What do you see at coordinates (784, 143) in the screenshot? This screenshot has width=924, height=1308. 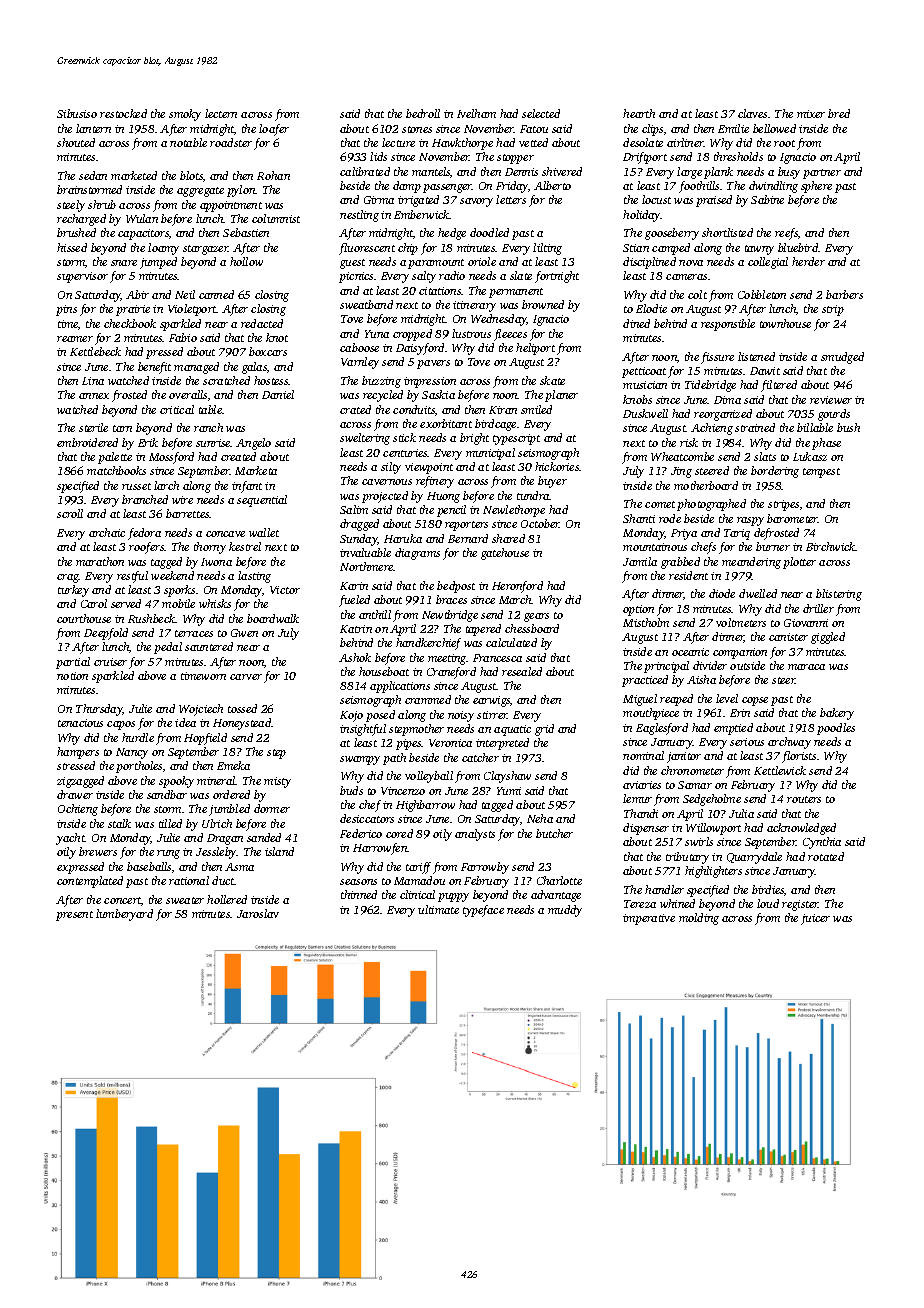 I see `root` at bounding box center [784, 143].
